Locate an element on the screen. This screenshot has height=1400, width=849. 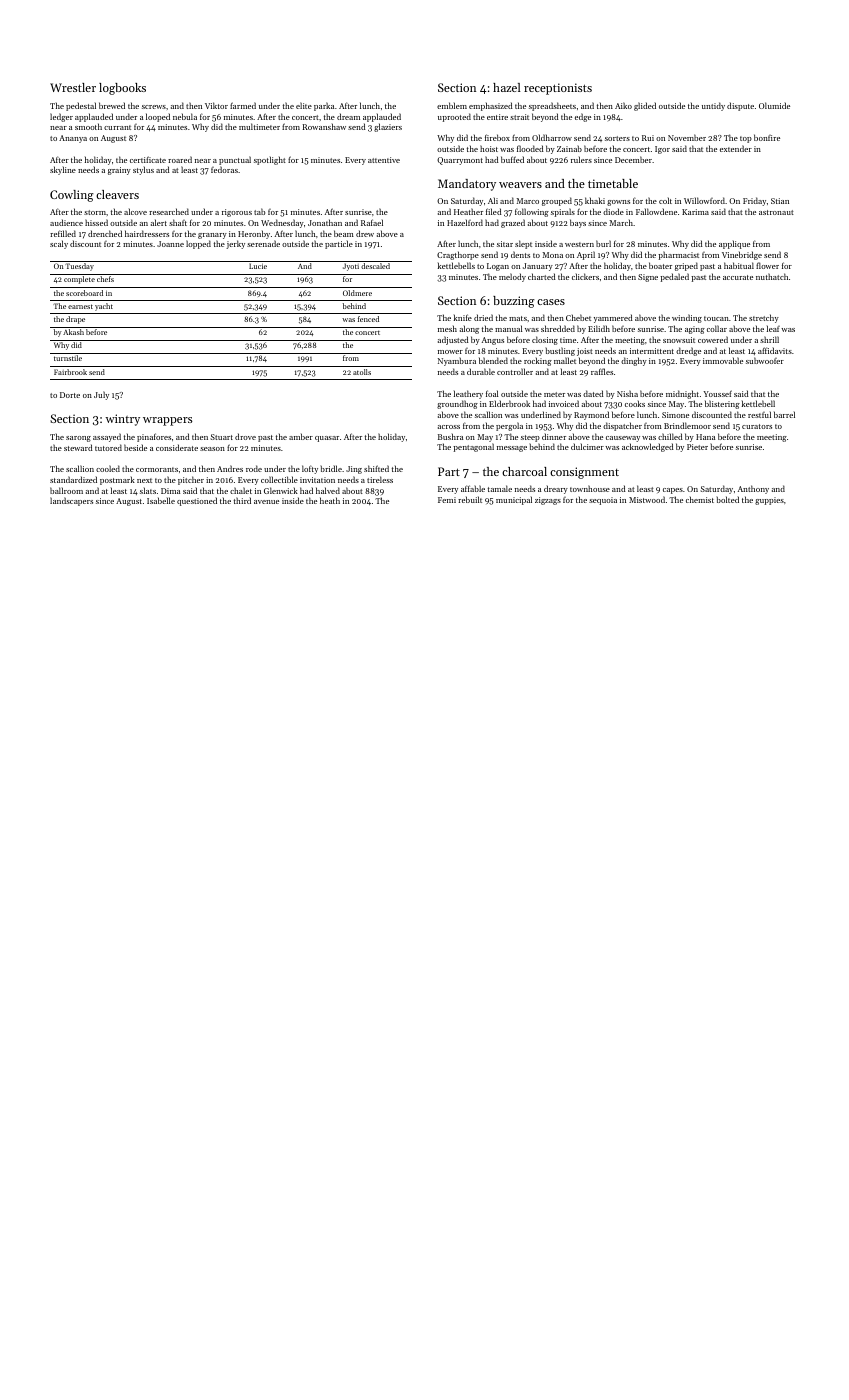
khaki is located at coordinates (595, 200).
